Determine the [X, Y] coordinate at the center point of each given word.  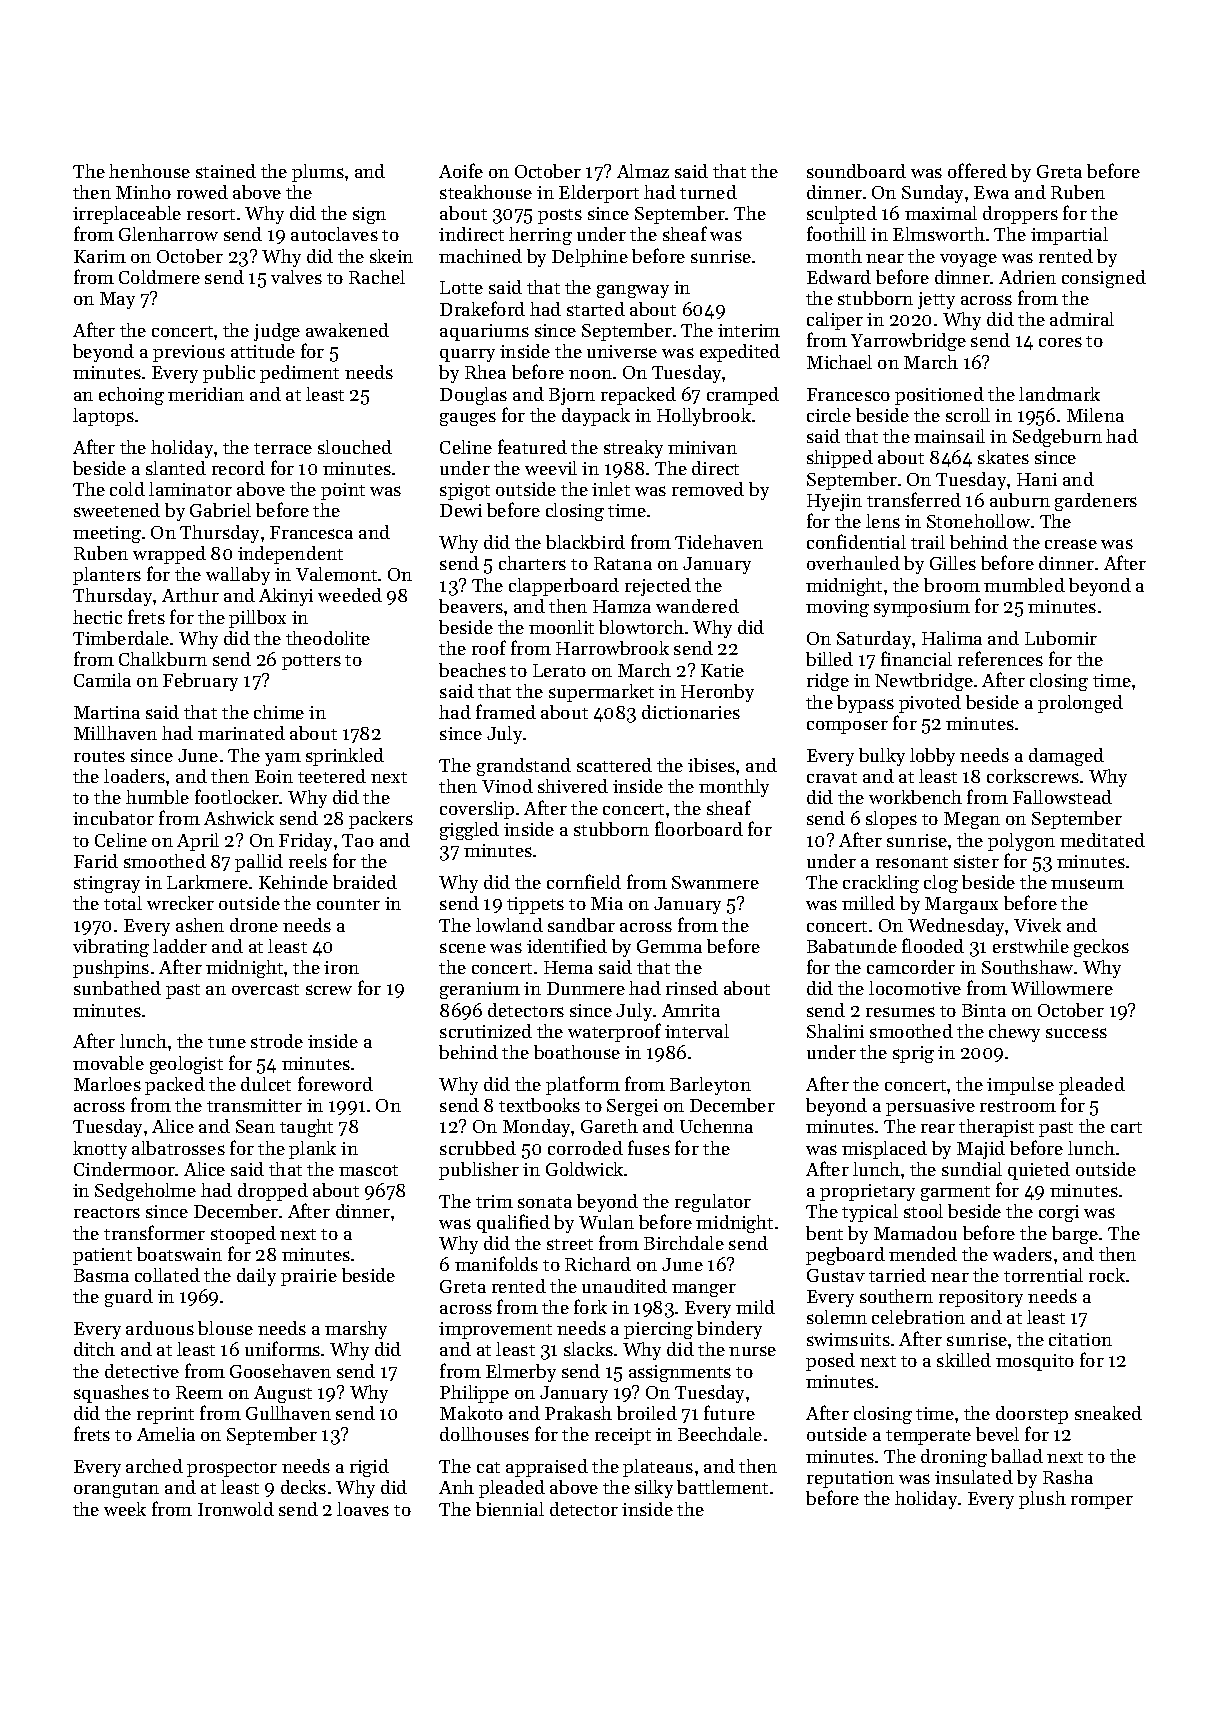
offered [977, 170]
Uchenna [716, 1126]
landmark [1059, 394]
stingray [107, 884]
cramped [743, 396]
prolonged [1080, 704]
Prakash [578, 1413]
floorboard [699, 828]
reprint [165, 1415]
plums [318, 173]
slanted [176, 468]
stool [923, 1211]
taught [306, 1128]
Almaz [643, 171]
